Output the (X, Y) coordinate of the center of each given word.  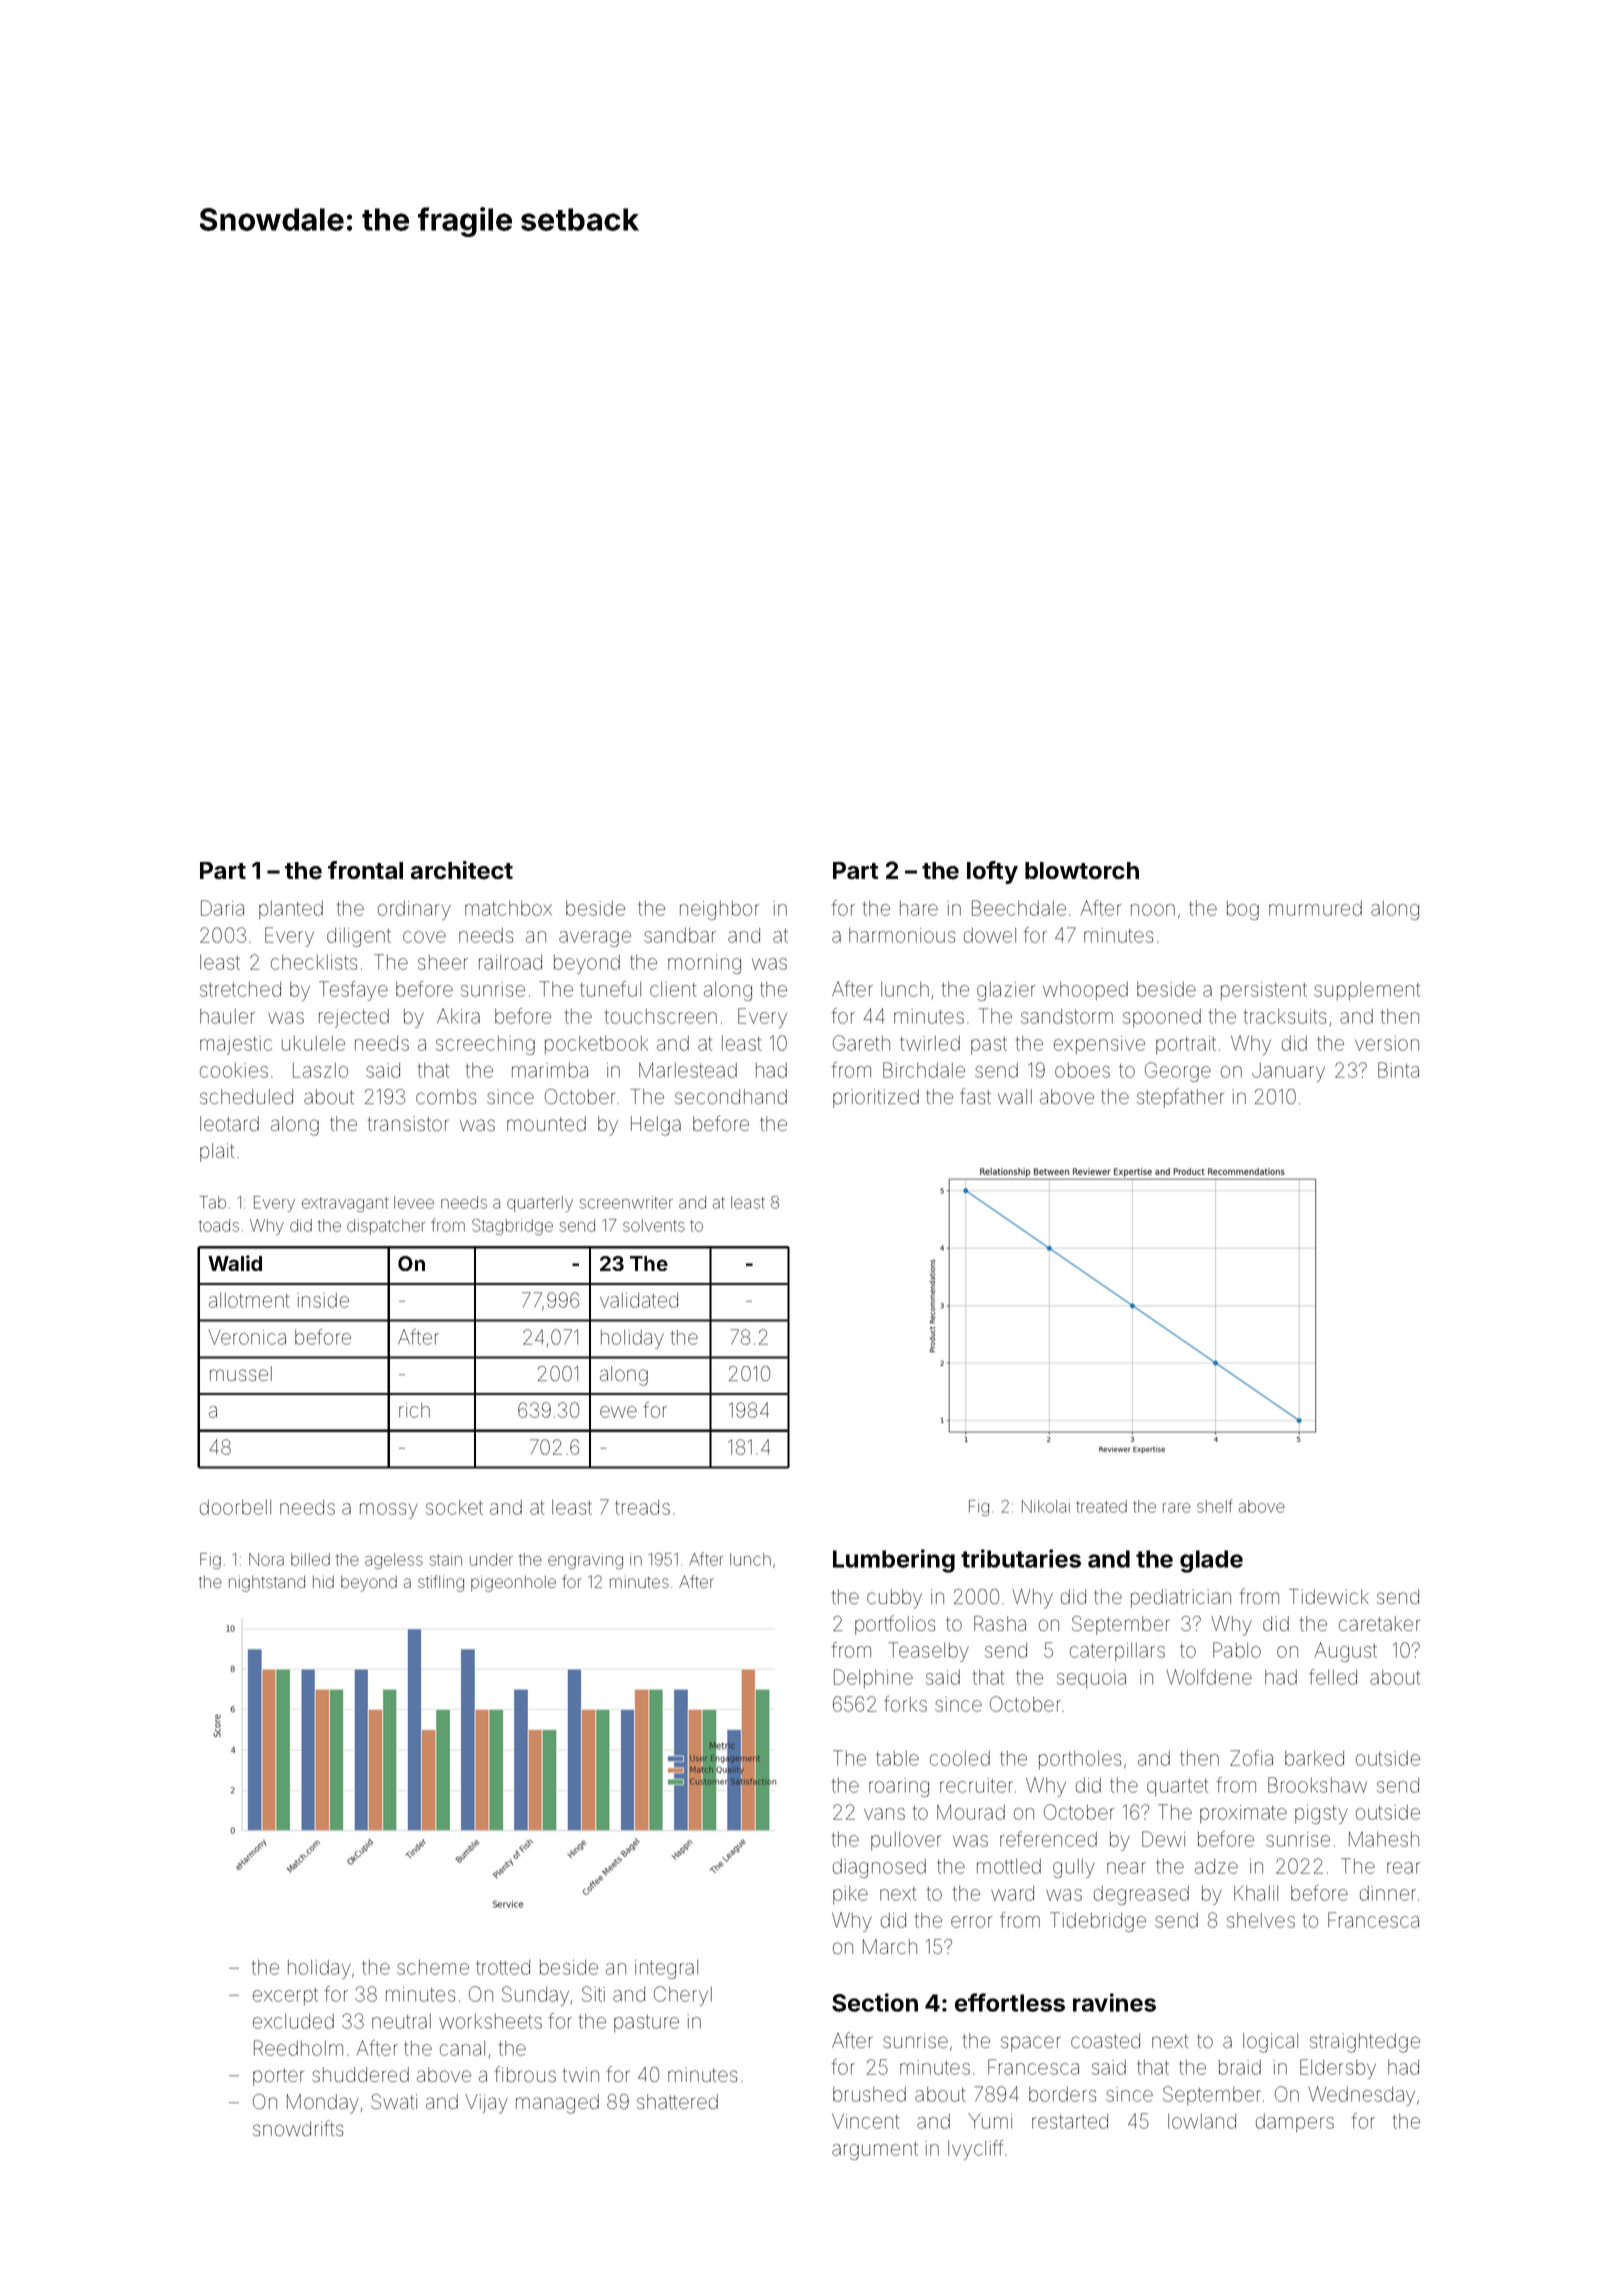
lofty (992, 872)
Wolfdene (1209, 1677)
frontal (365, 870)
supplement (1367, 991)
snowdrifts (298, 2128)
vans (884, 1814)
